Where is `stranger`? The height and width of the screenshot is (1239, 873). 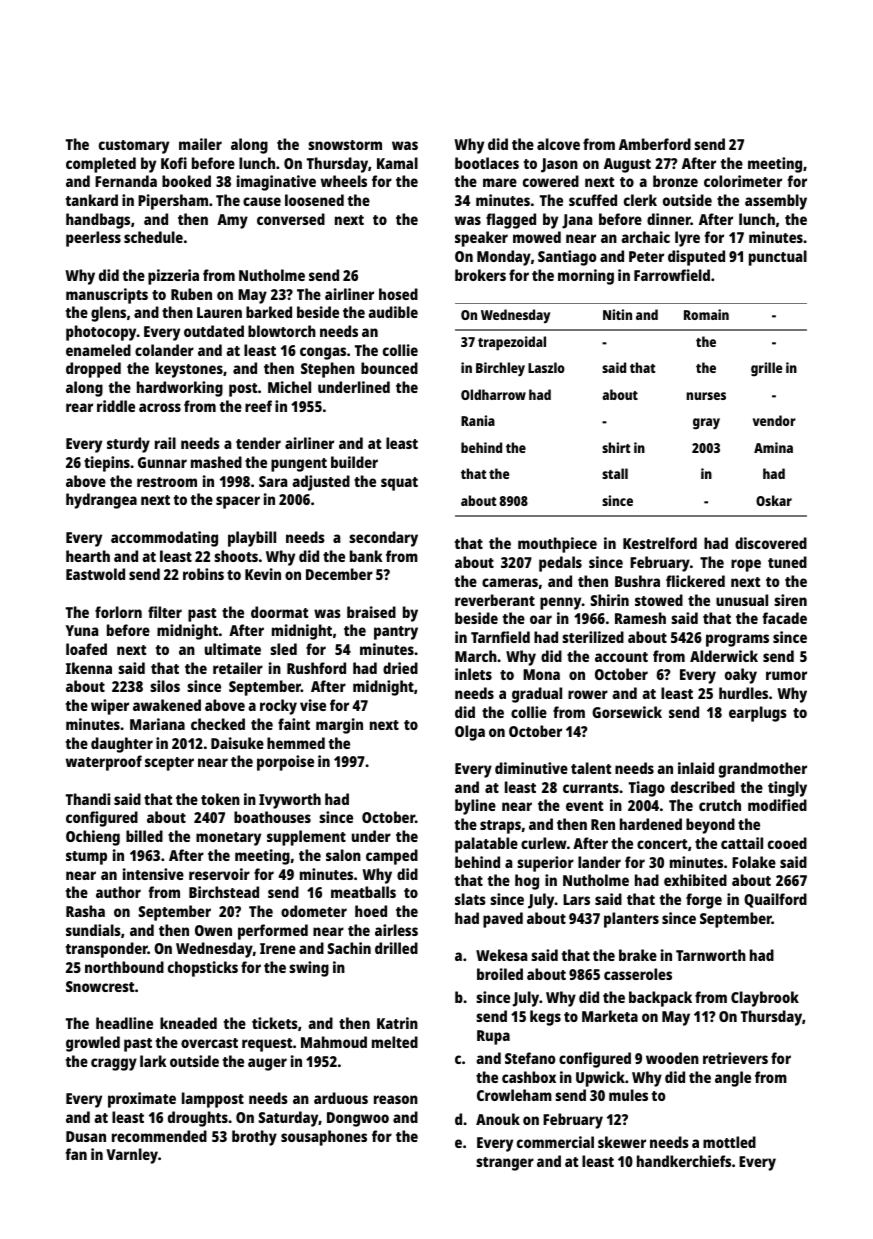
stranger is located at coordinates (505, 1164).
